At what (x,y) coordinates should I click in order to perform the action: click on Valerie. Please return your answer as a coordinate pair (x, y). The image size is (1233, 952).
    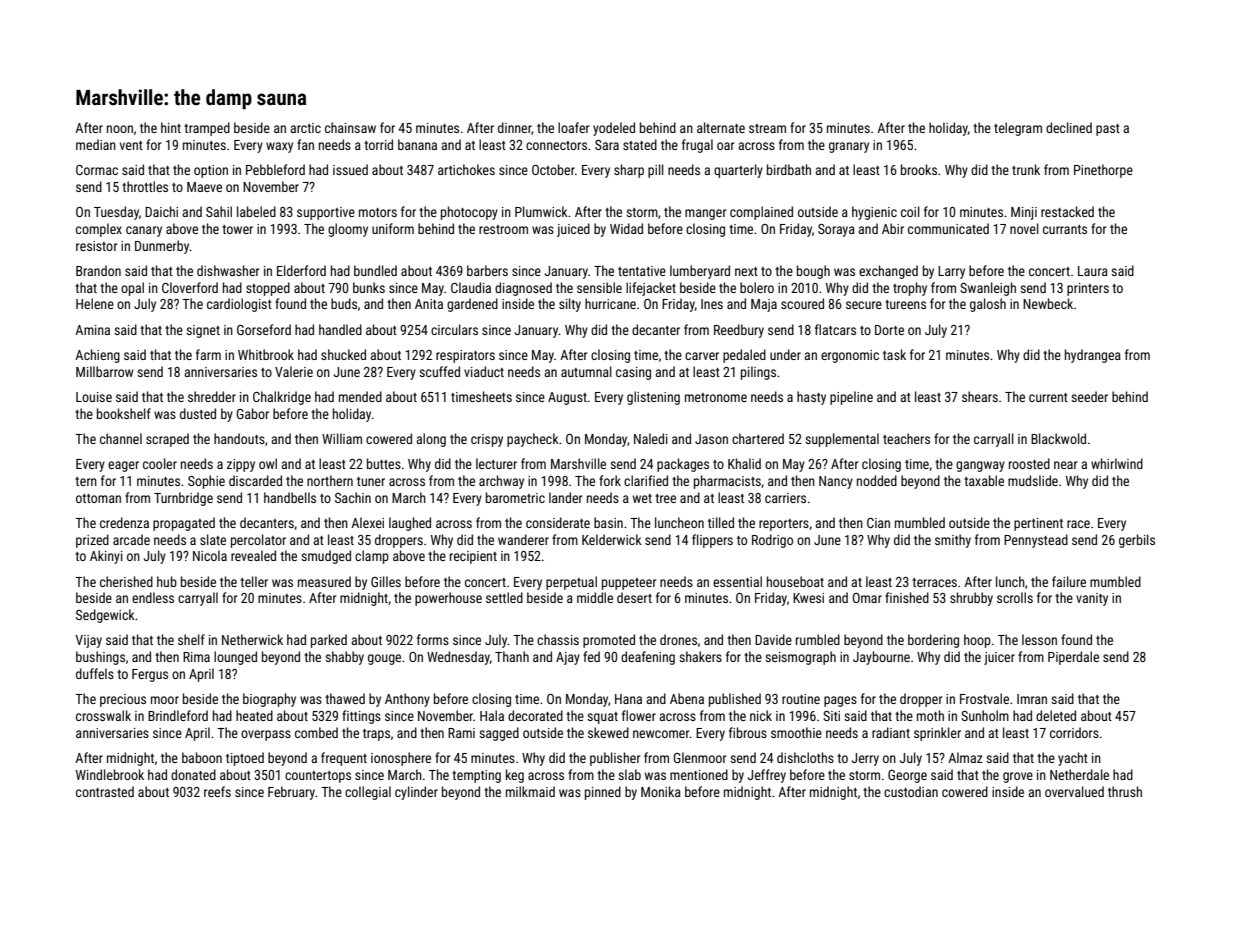
    Looking at the image, I should click on (294, 371).
